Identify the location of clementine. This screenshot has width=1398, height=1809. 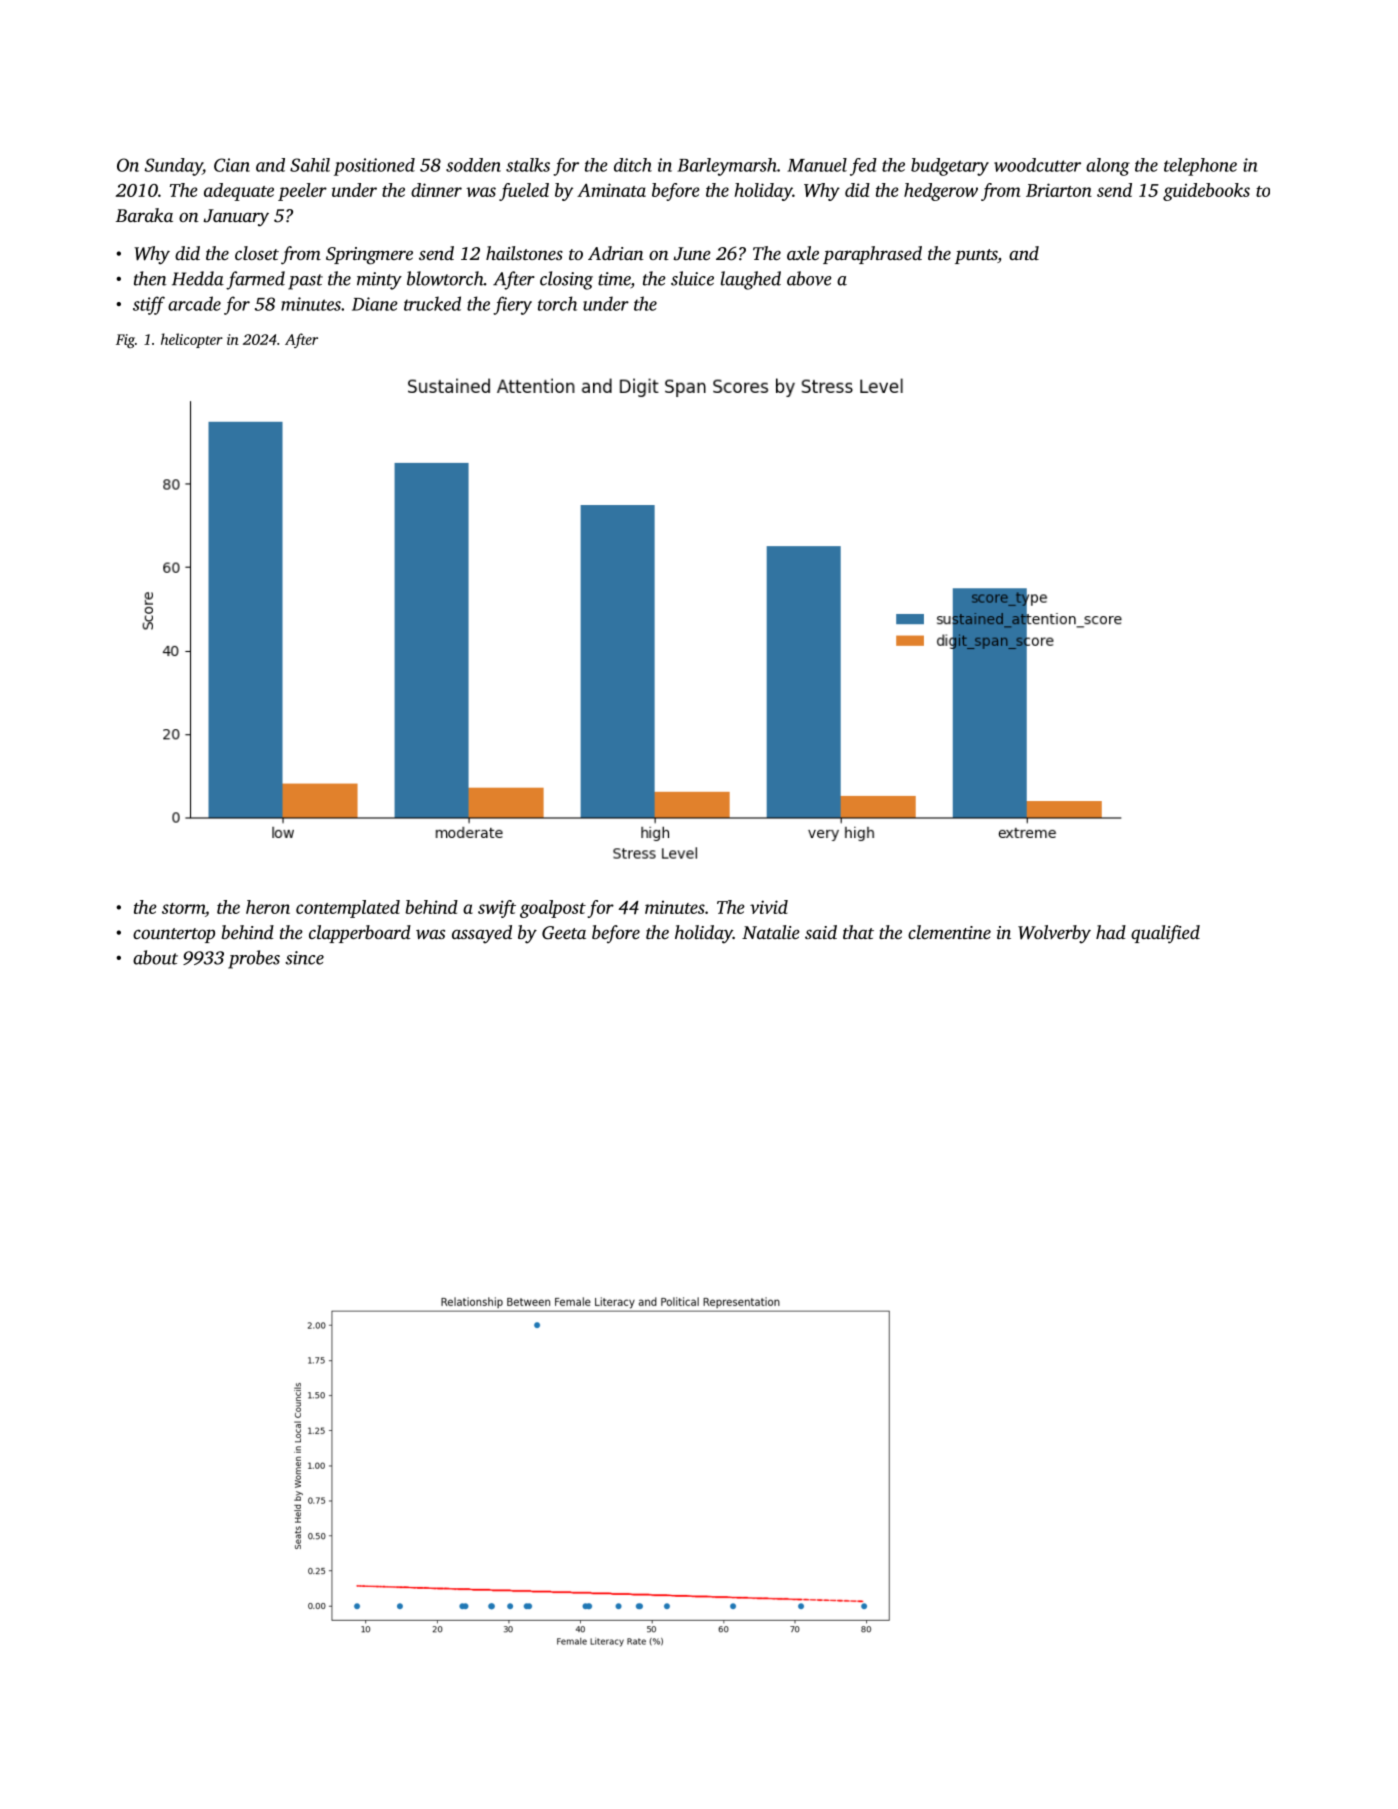
(949, 932).
